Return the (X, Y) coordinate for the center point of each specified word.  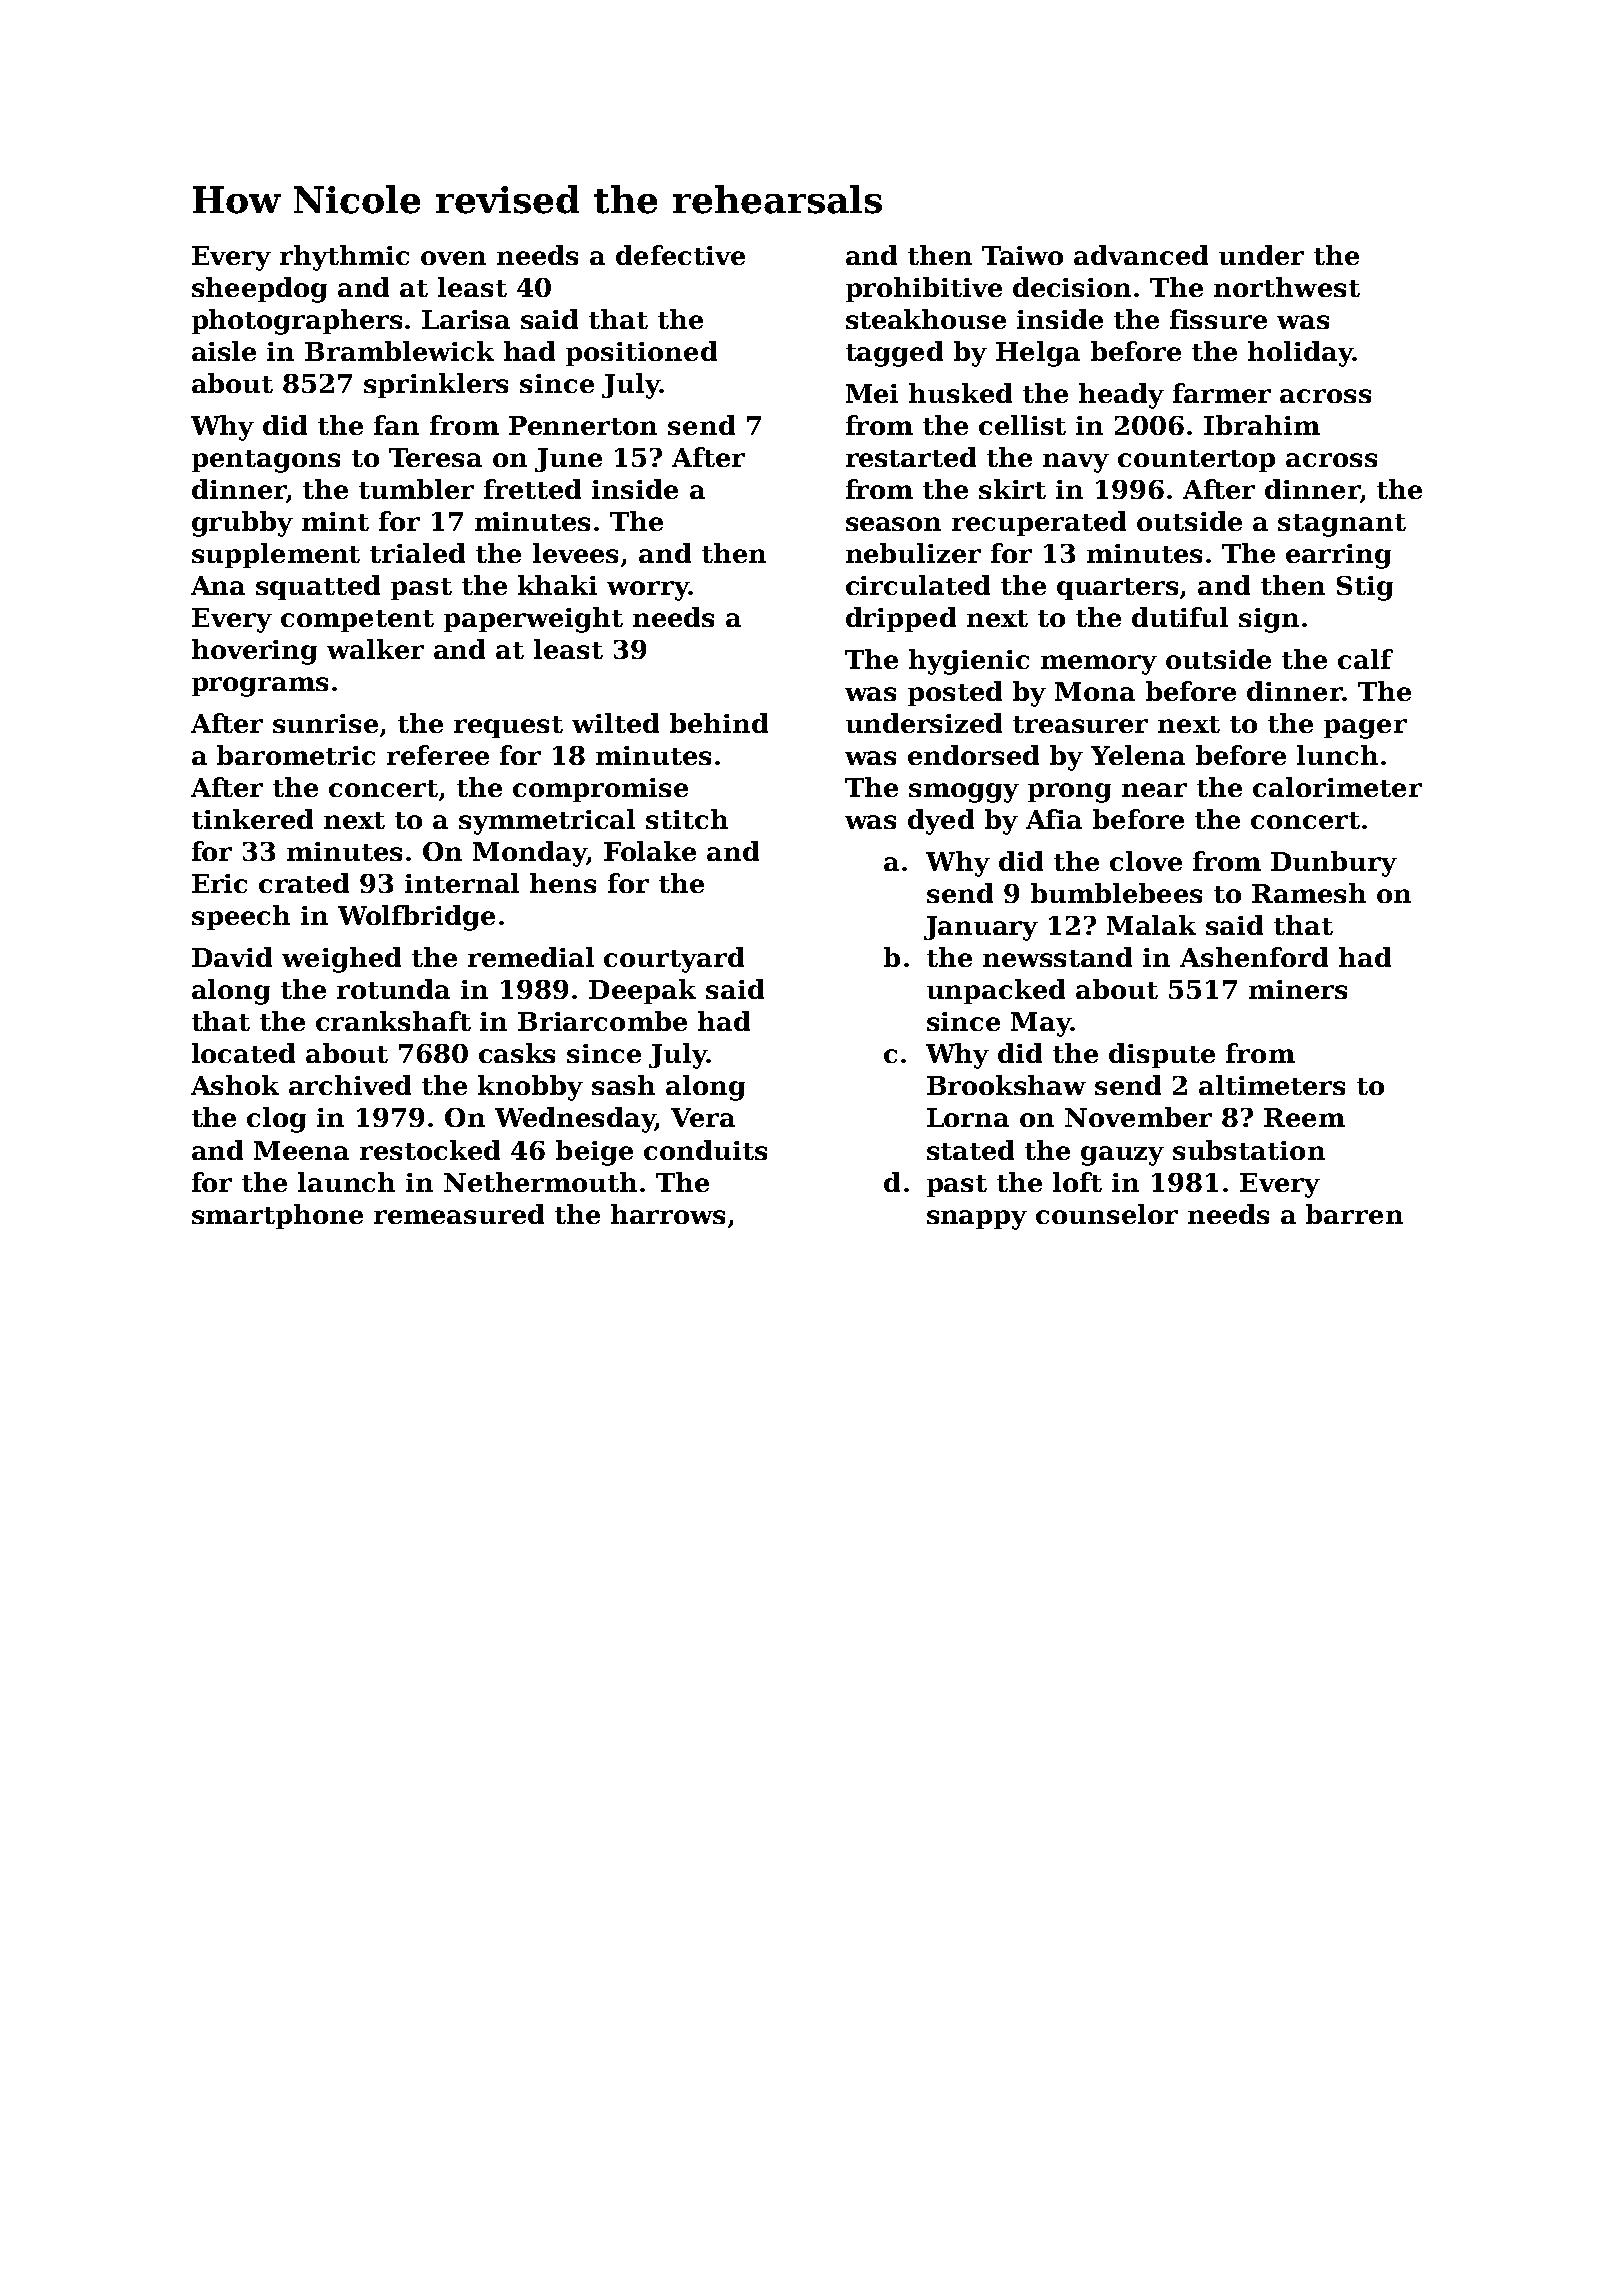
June (568, 460)
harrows (668, 1214)
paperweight (533, 620)
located (243, 1053)
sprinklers (436, 385)
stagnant (1342, 525)
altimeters (1272, 1085)
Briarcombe (602, 1021)
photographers (297, 322)
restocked (430, 1150)
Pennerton (583, 425)
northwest (1287, 287)
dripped (901, 619)
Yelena (1138, 755)
